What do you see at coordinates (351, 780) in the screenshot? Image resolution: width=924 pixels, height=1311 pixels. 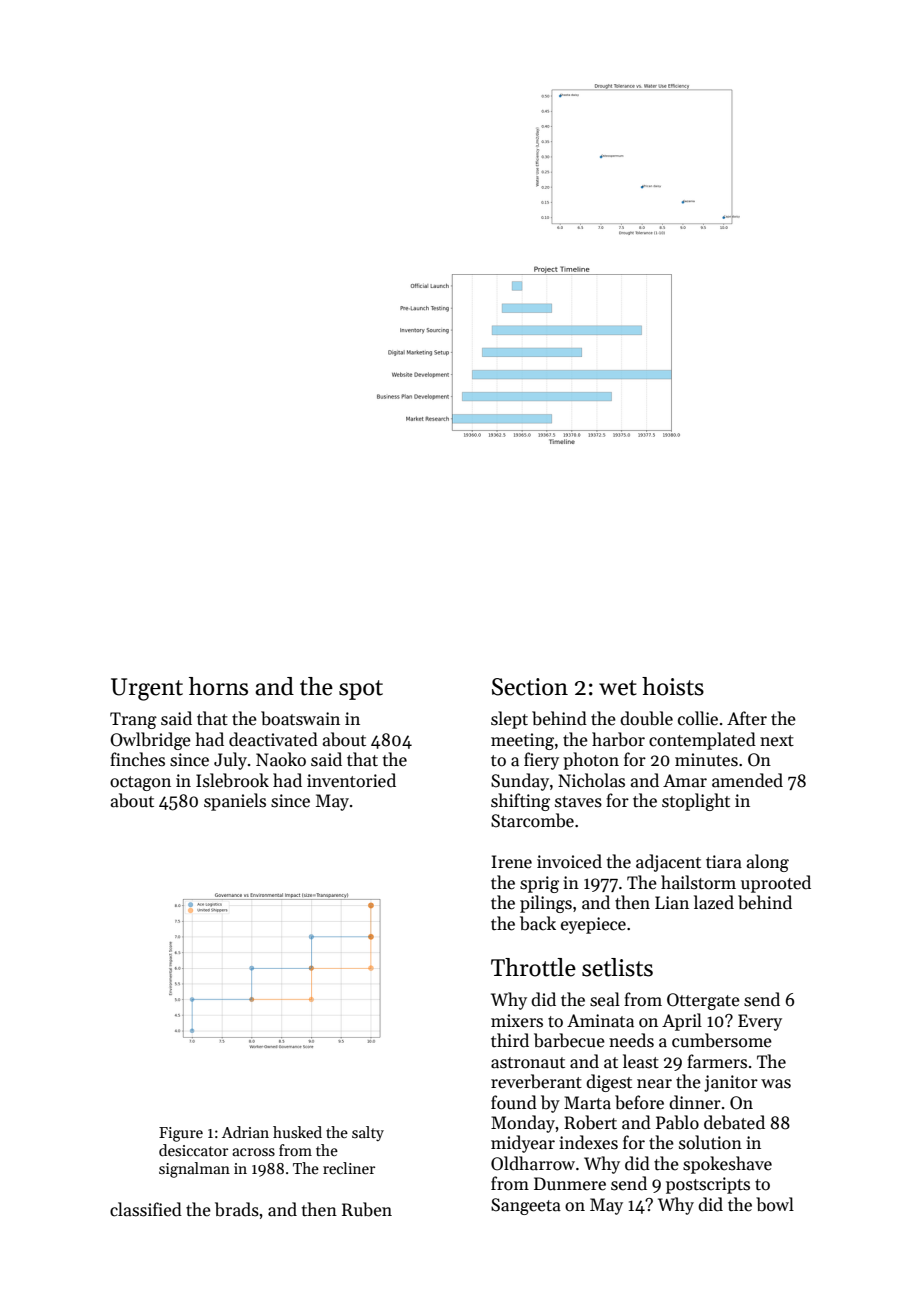 I see `inventoried` at bounding box center [351, 780].
